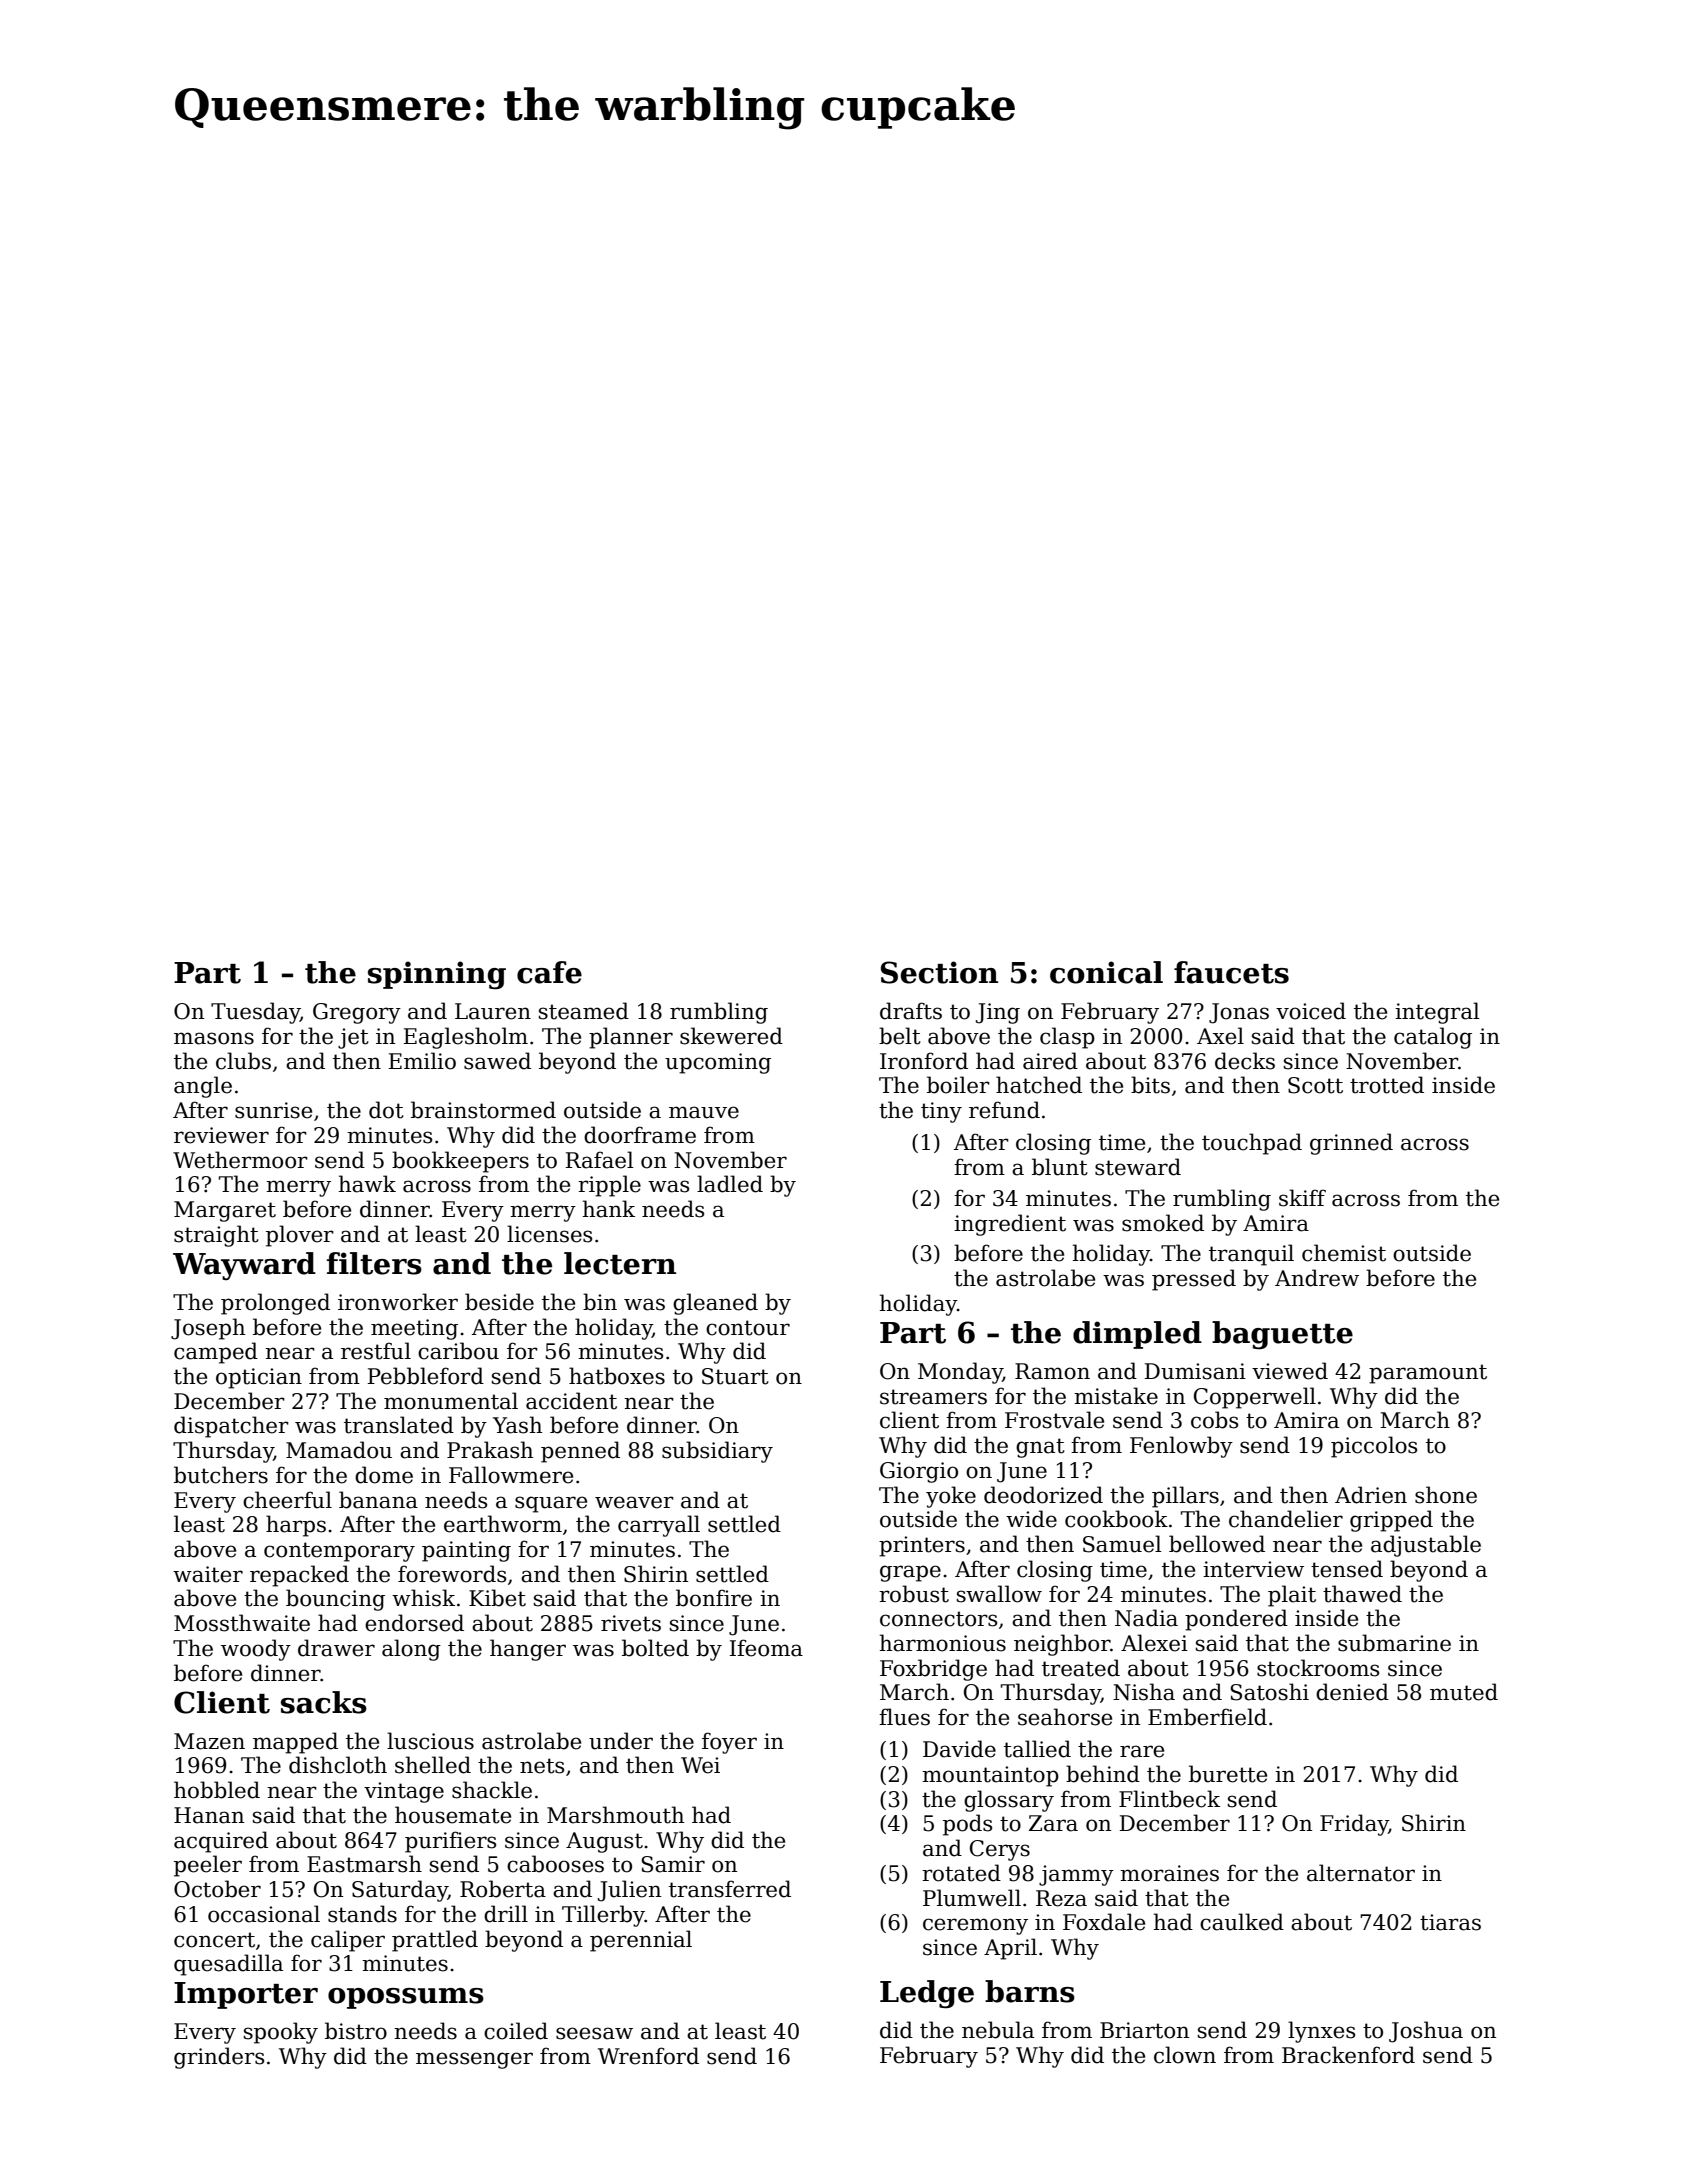  What do you see at coordinates (219, 2058) in the screenshot?
I see `grinders` at bounding box center [219, 2058].
